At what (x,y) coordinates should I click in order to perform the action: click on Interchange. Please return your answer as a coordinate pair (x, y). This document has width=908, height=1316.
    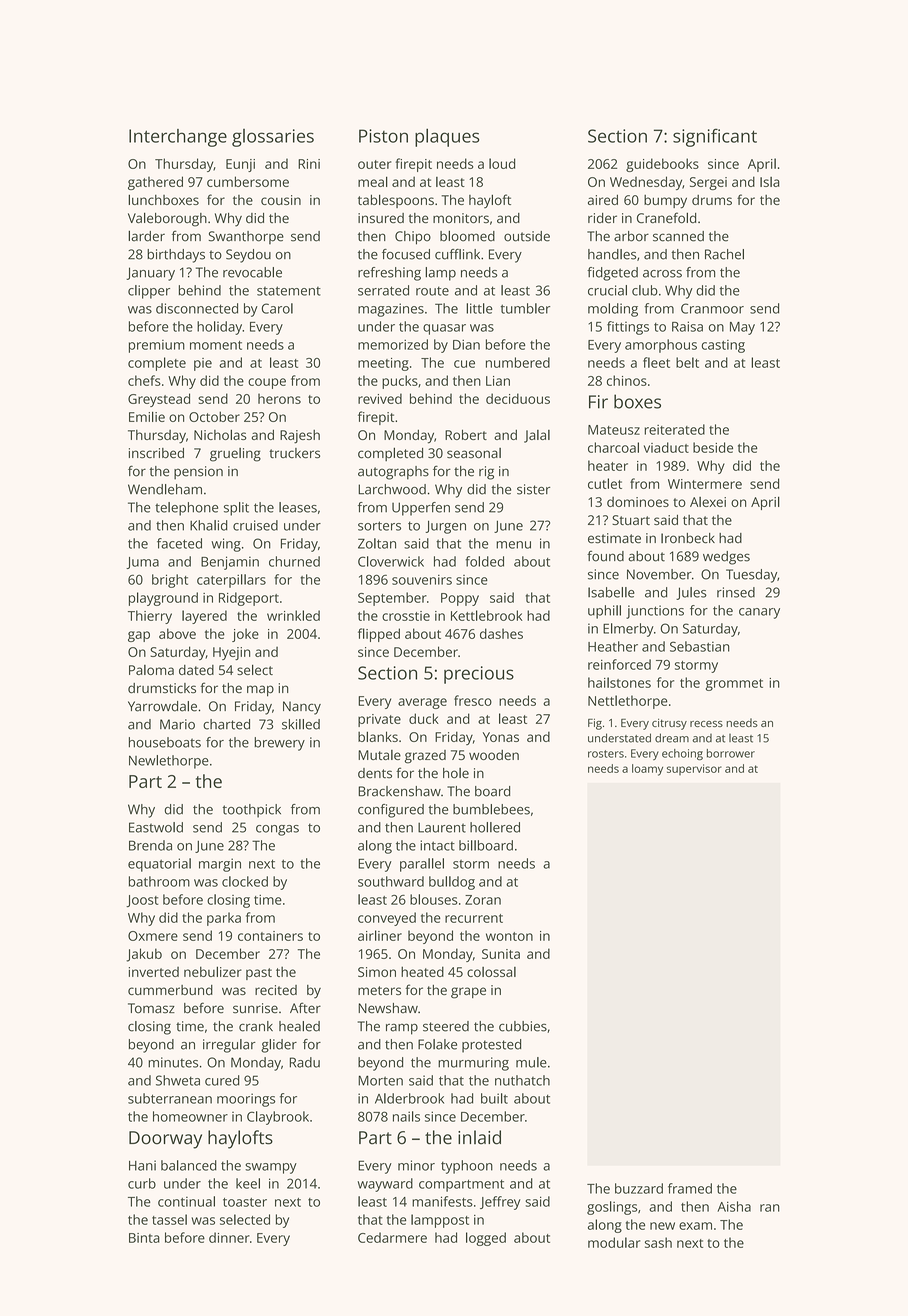
    Looking at the image, I should click on (178, 138).
